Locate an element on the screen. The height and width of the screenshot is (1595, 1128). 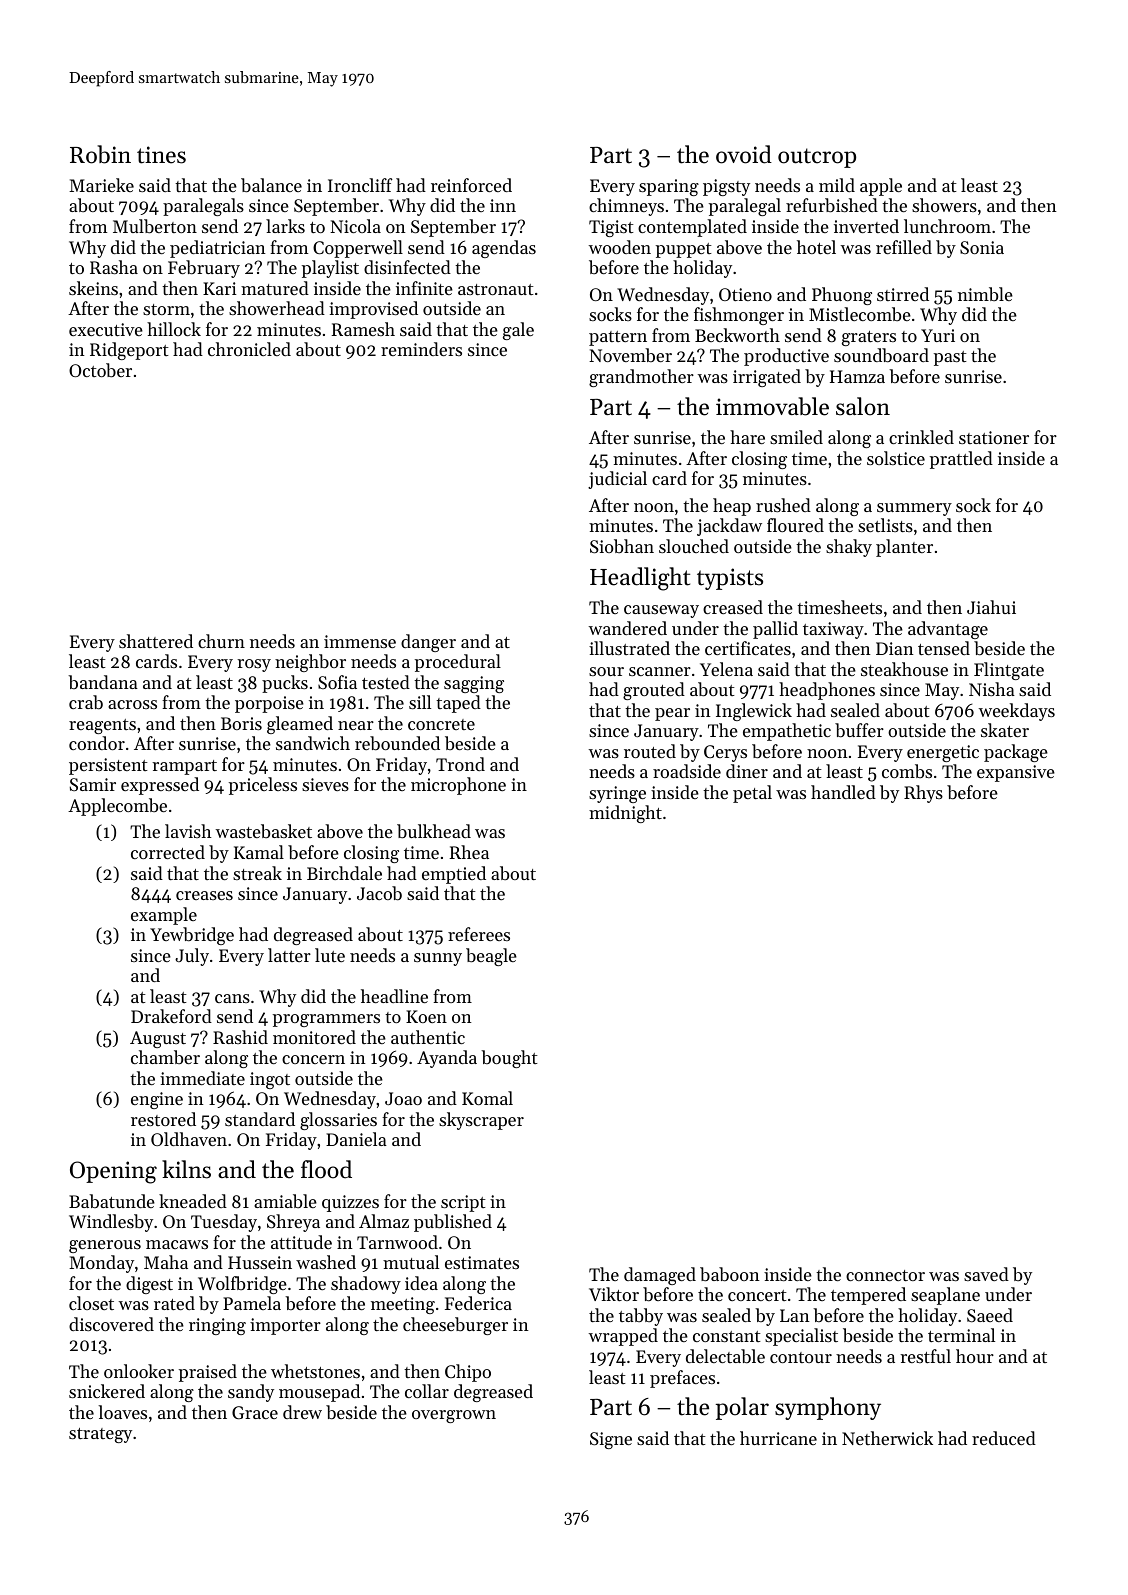
hour is located at coordinates (975, 1356).
